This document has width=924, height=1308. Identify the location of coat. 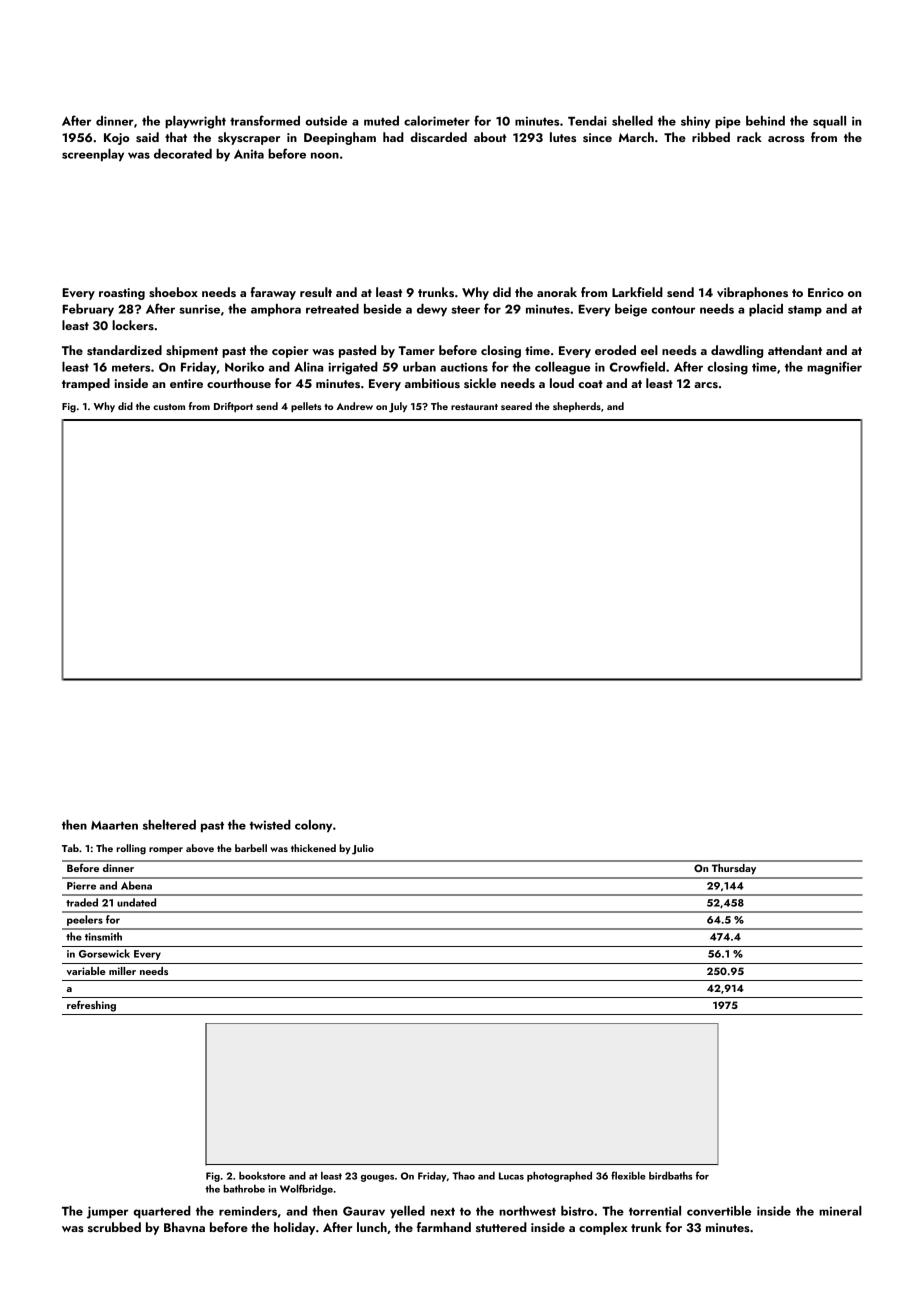
(590, 384).
